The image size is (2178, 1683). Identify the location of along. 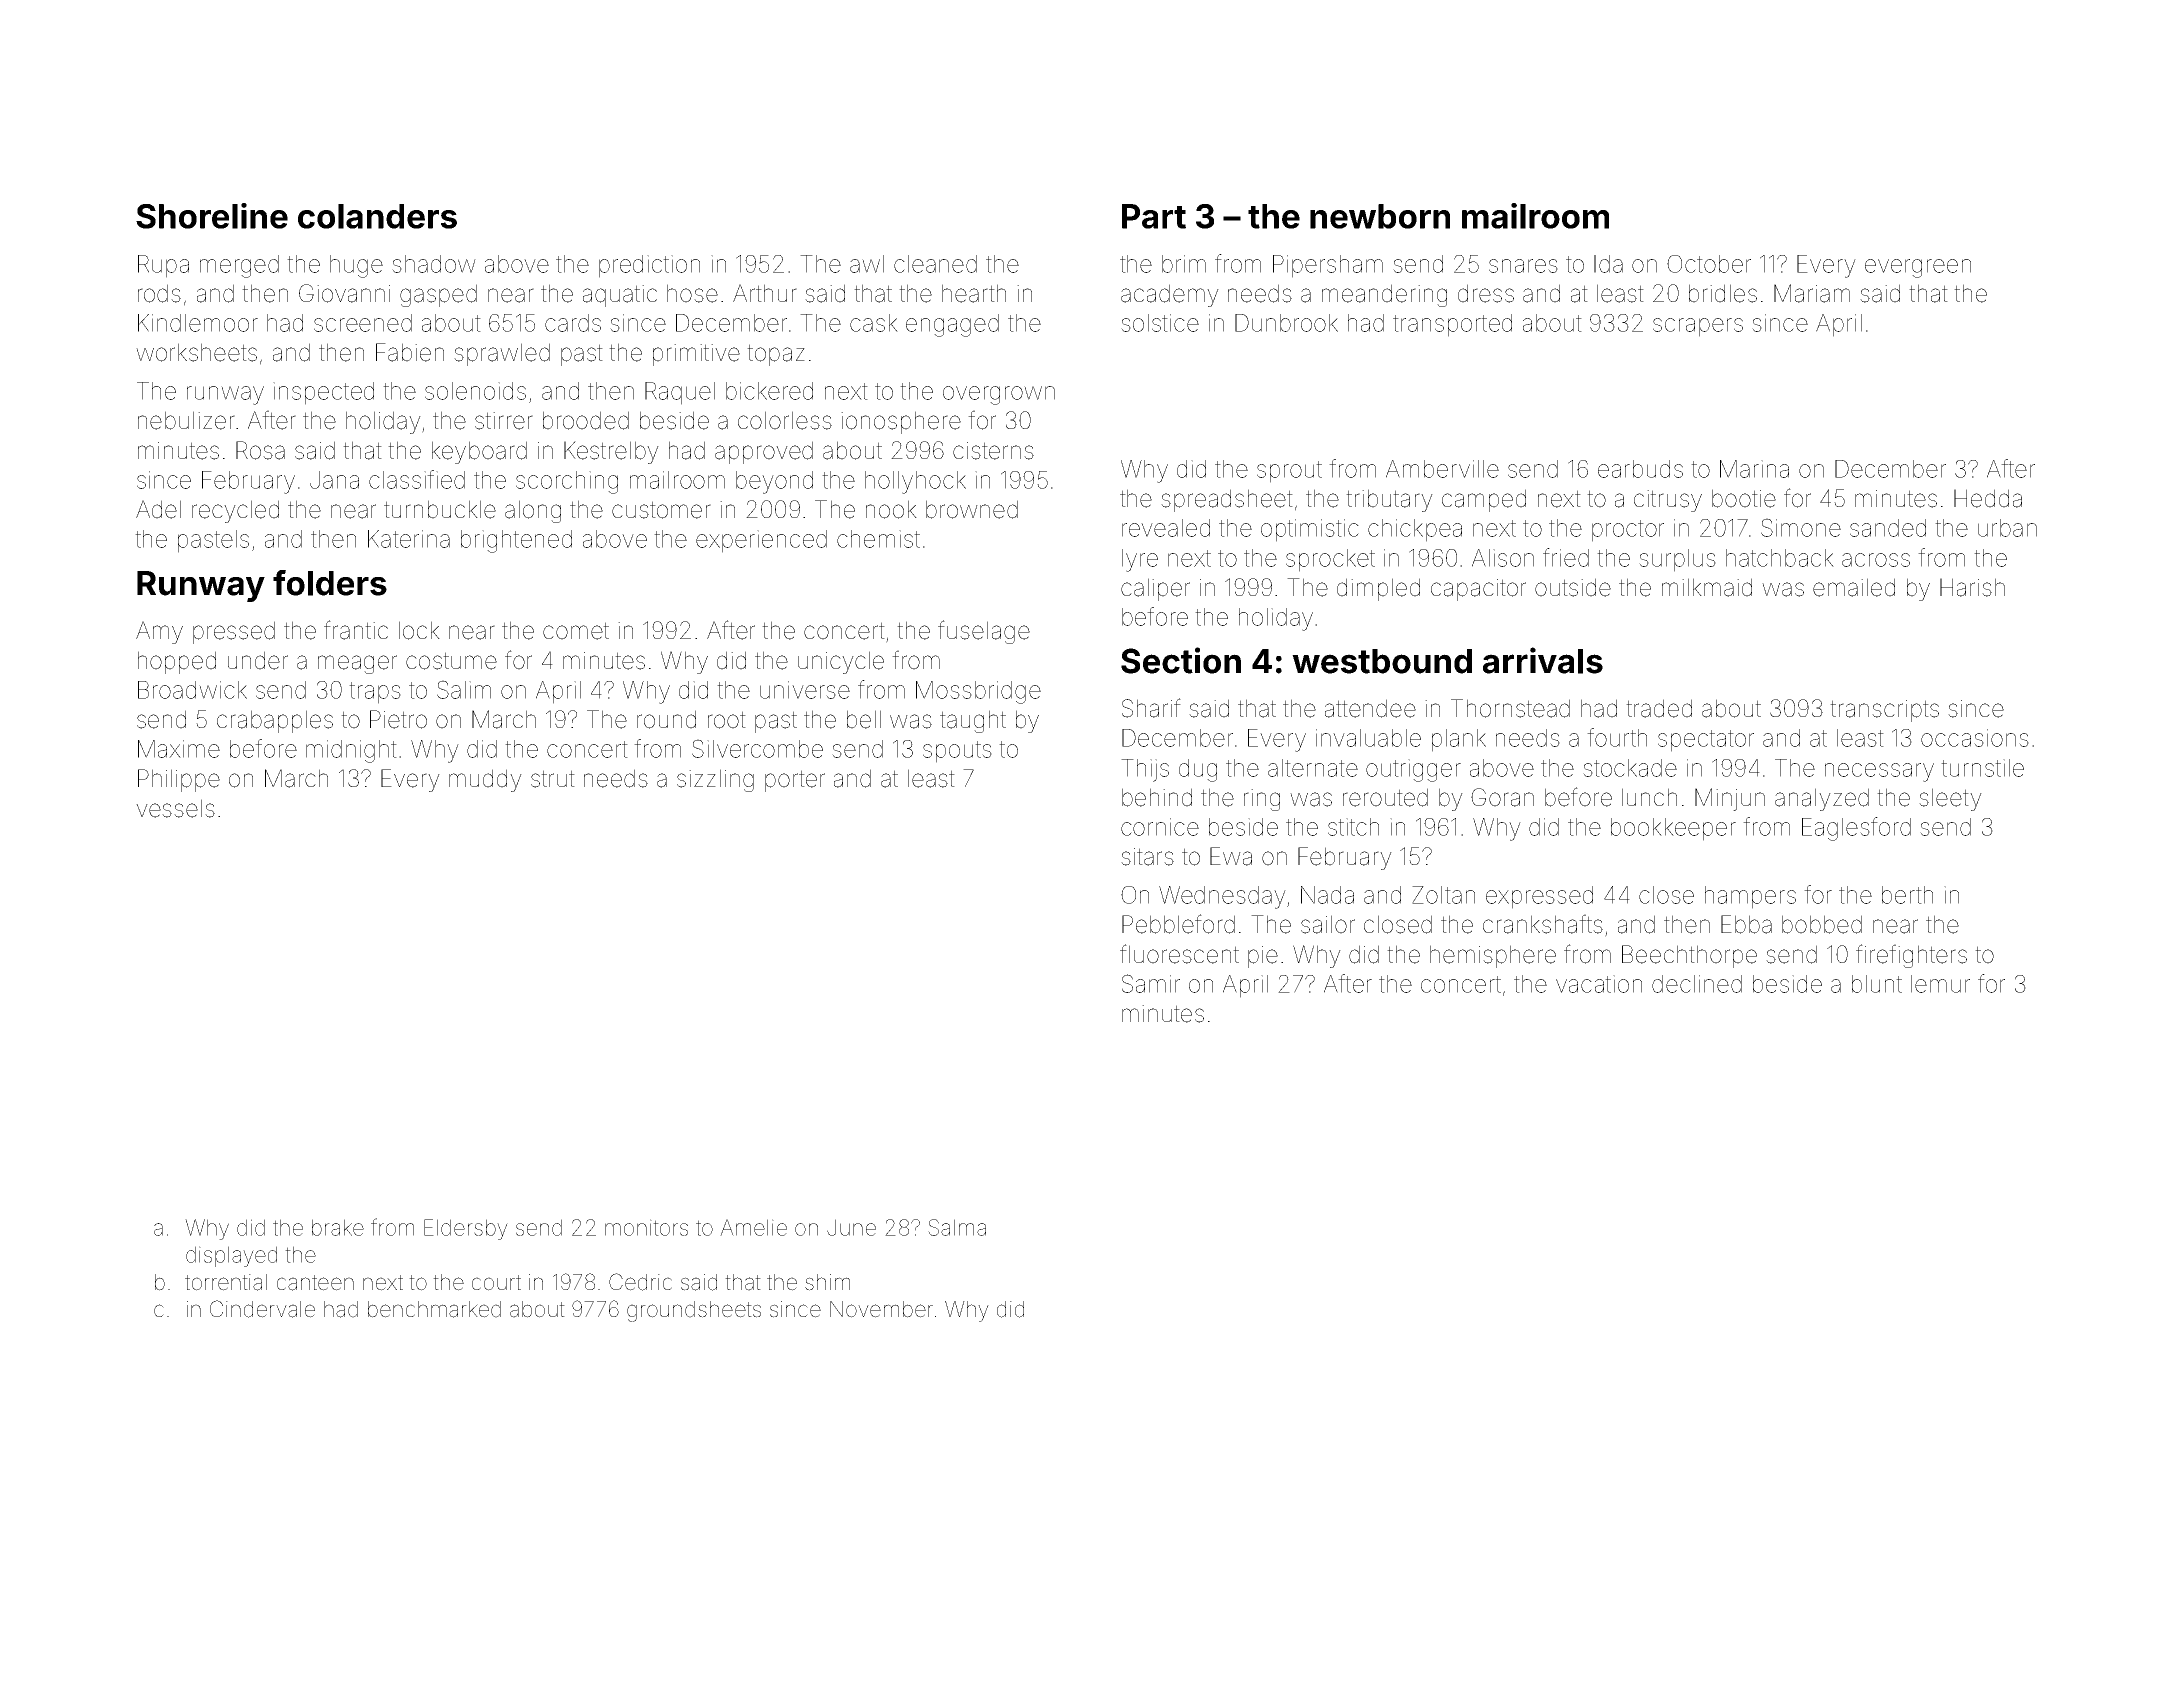
(533, 511).
